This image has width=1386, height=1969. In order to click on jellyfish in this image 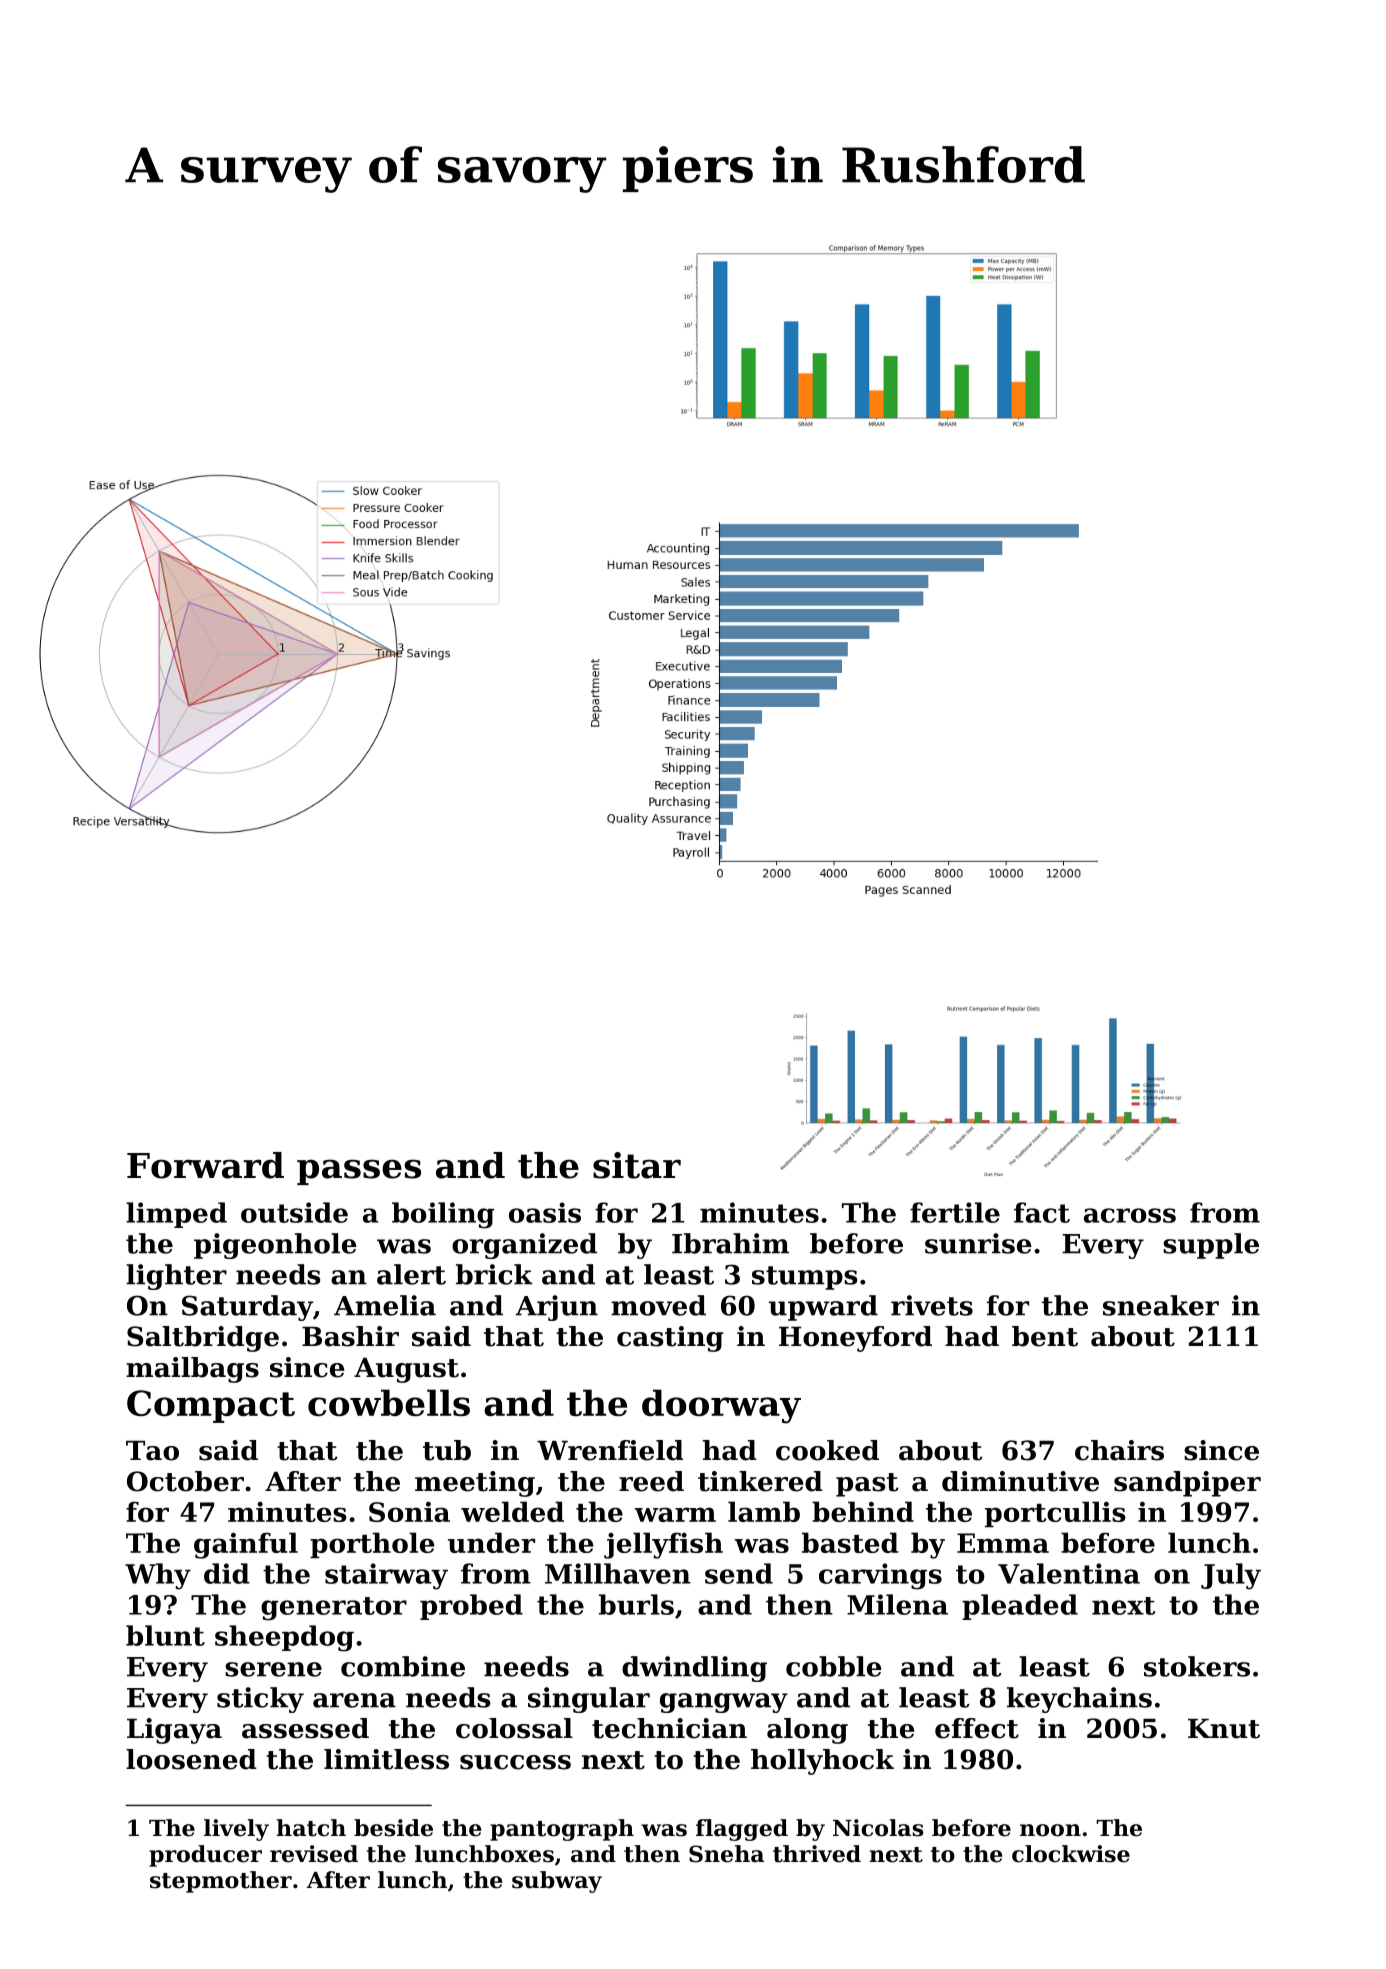, I will do `click(663, 1545)`.
